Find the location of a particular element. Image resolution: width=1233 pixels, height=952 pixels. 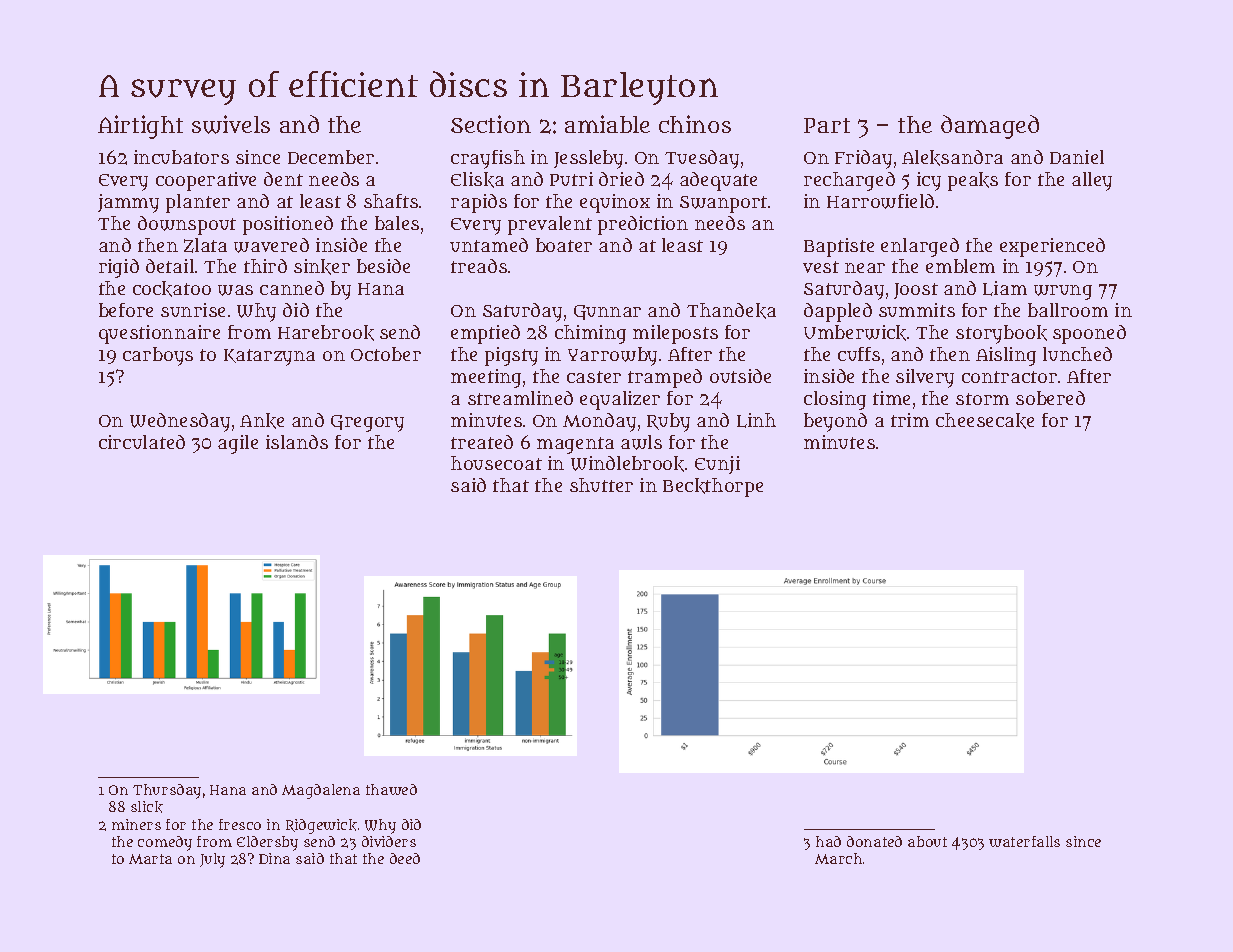

deed is located at coordinates (405, 858).
